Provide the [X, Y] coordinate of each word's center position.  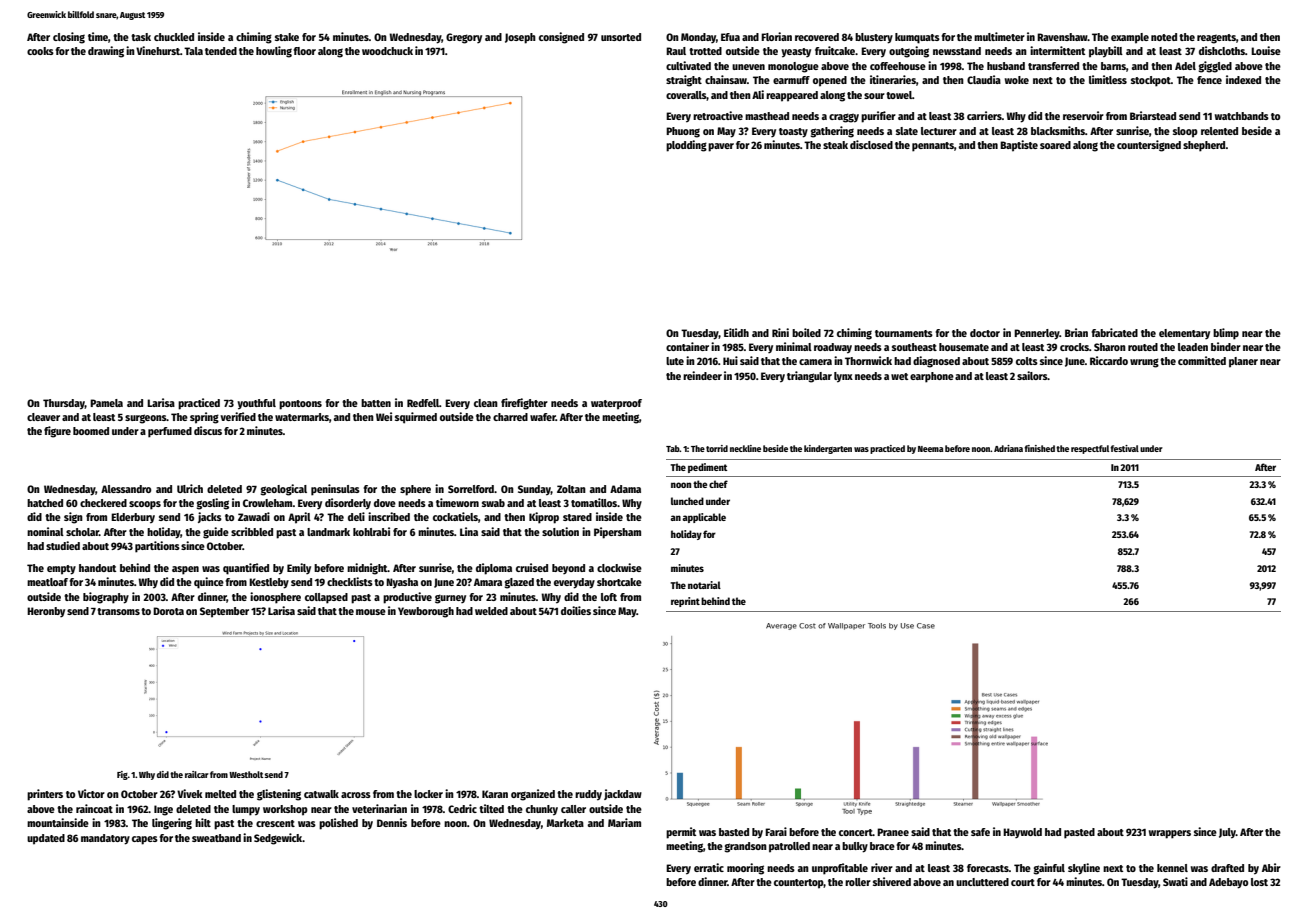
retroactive [718, 115]
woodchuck [387, 51]
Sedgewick [278, 839]
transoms [118, 611]
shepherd [1204, 146]
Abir [1271, 867]
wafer [543, 417]
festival [1124, 448]
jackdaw [623, 794]
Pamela [106, 403]
